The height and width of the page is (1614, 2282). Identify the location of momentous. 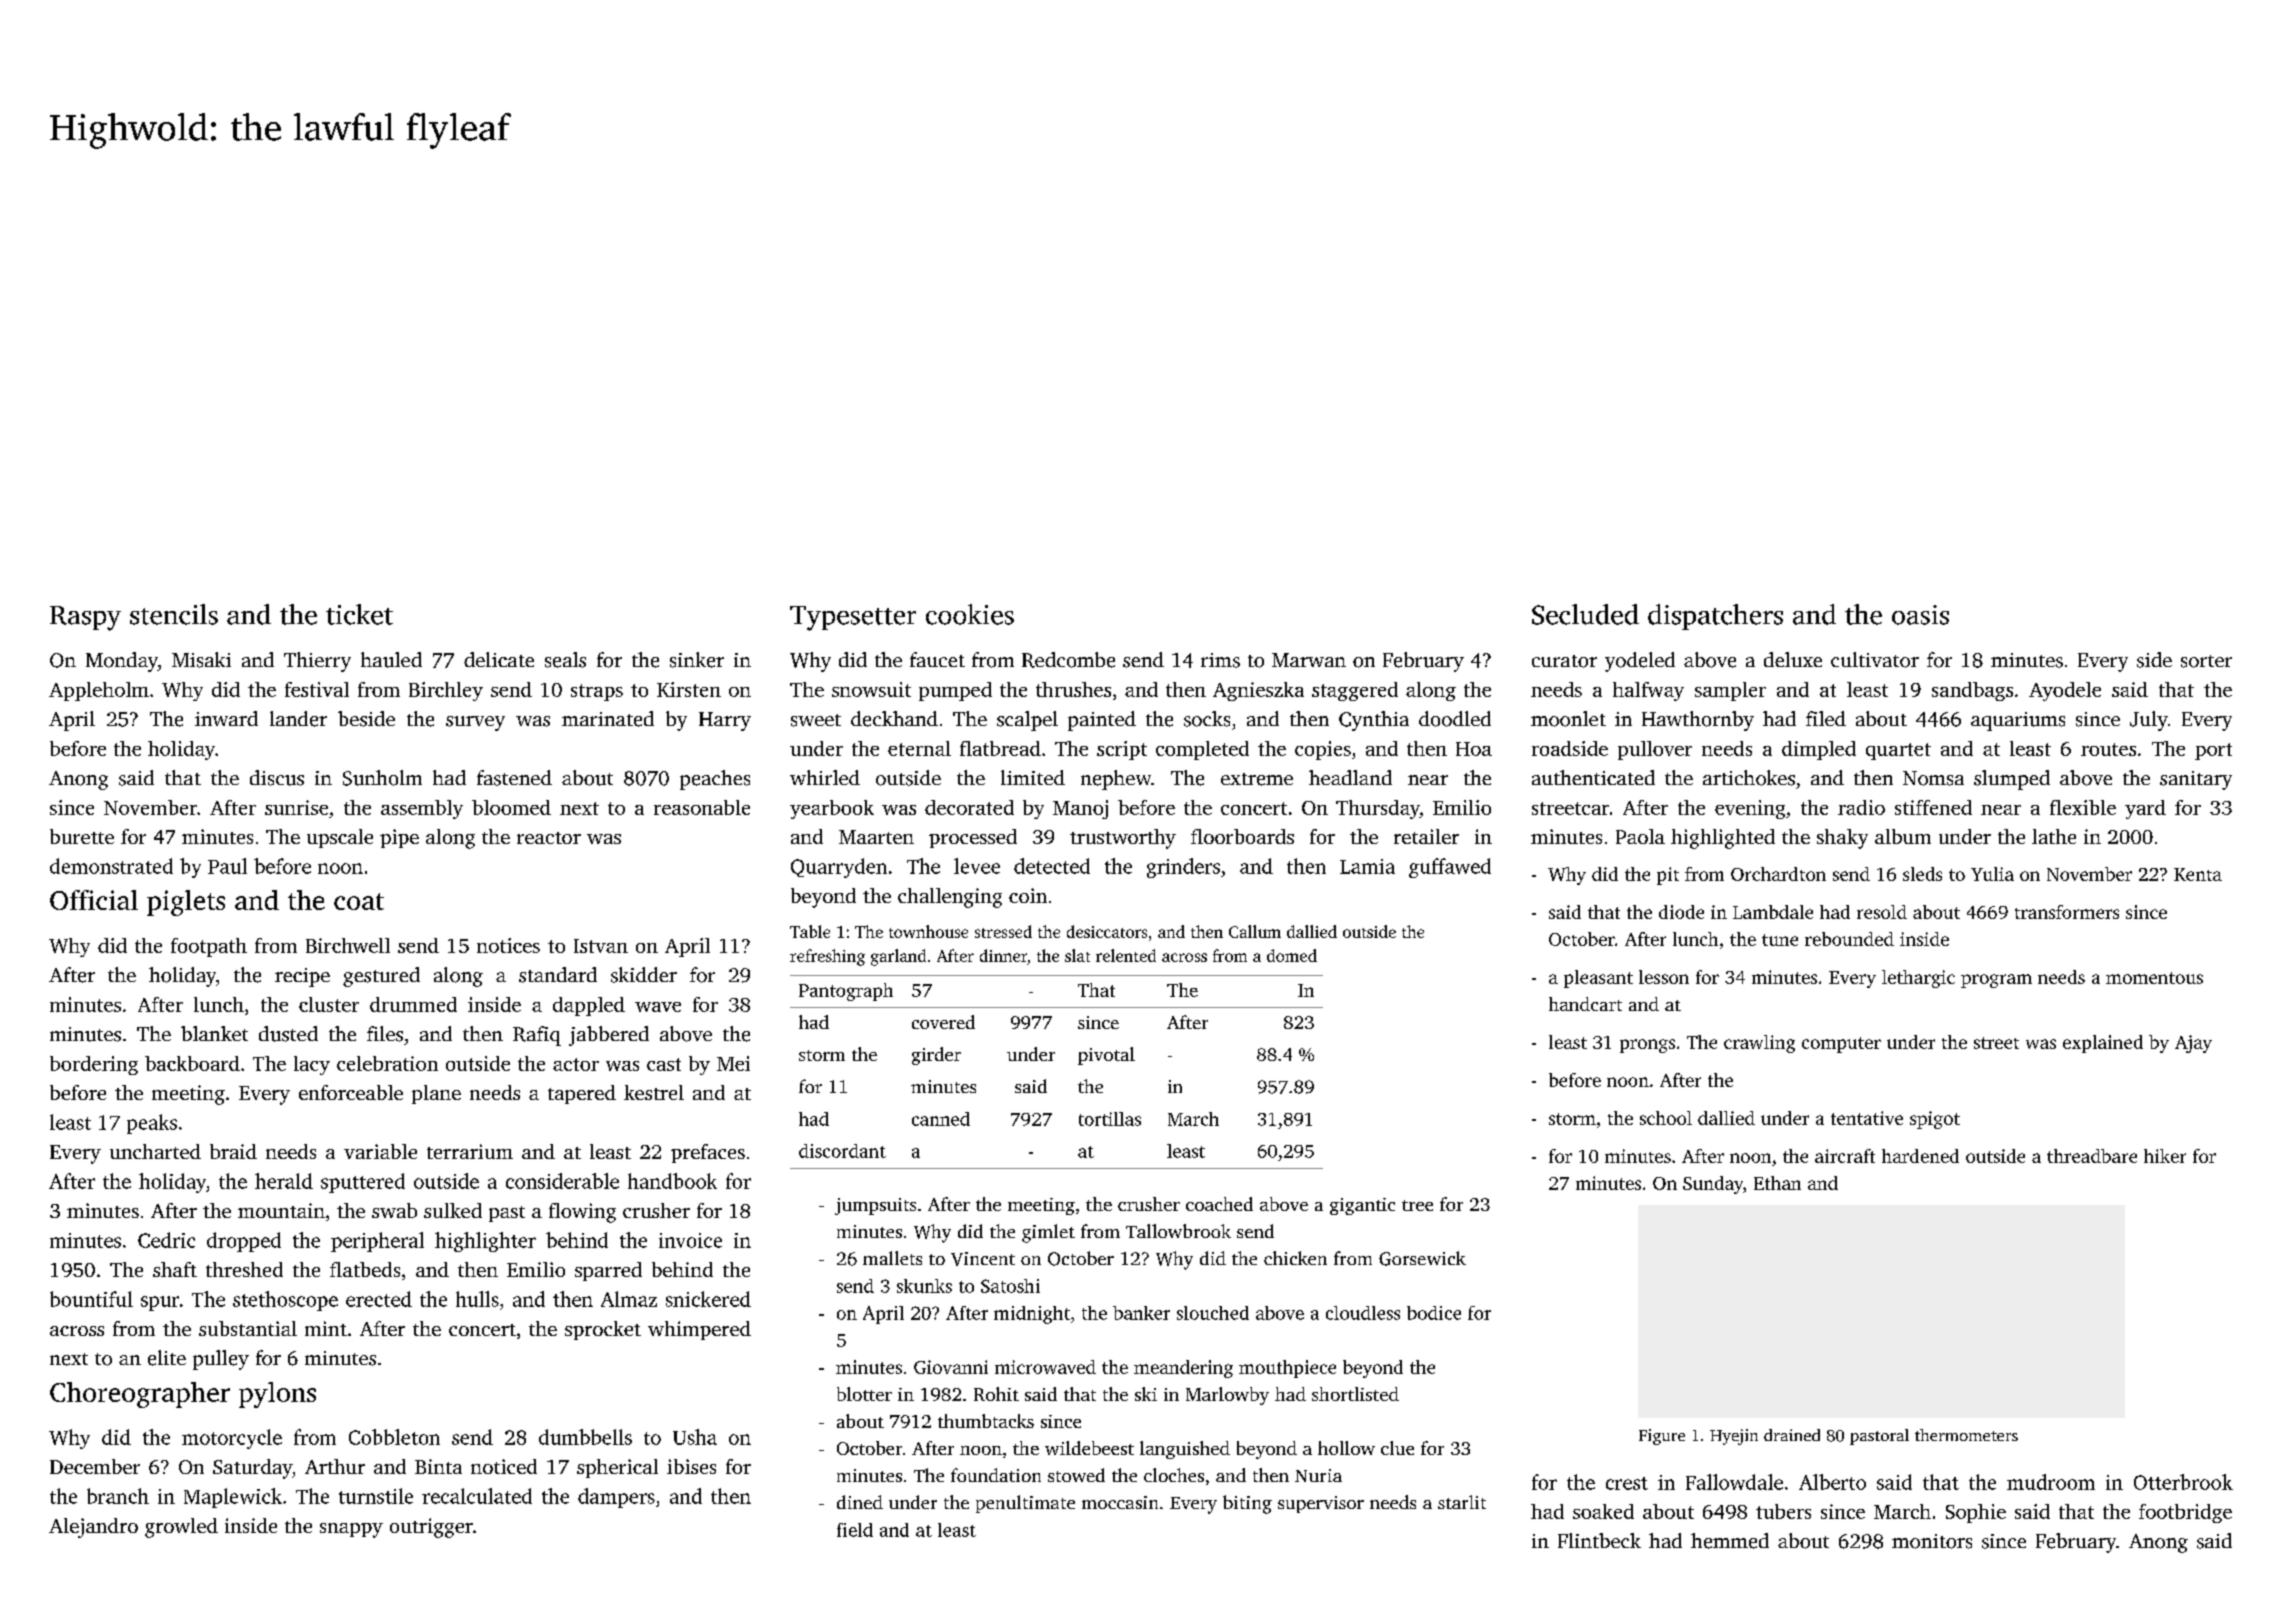
(2154, 978).
